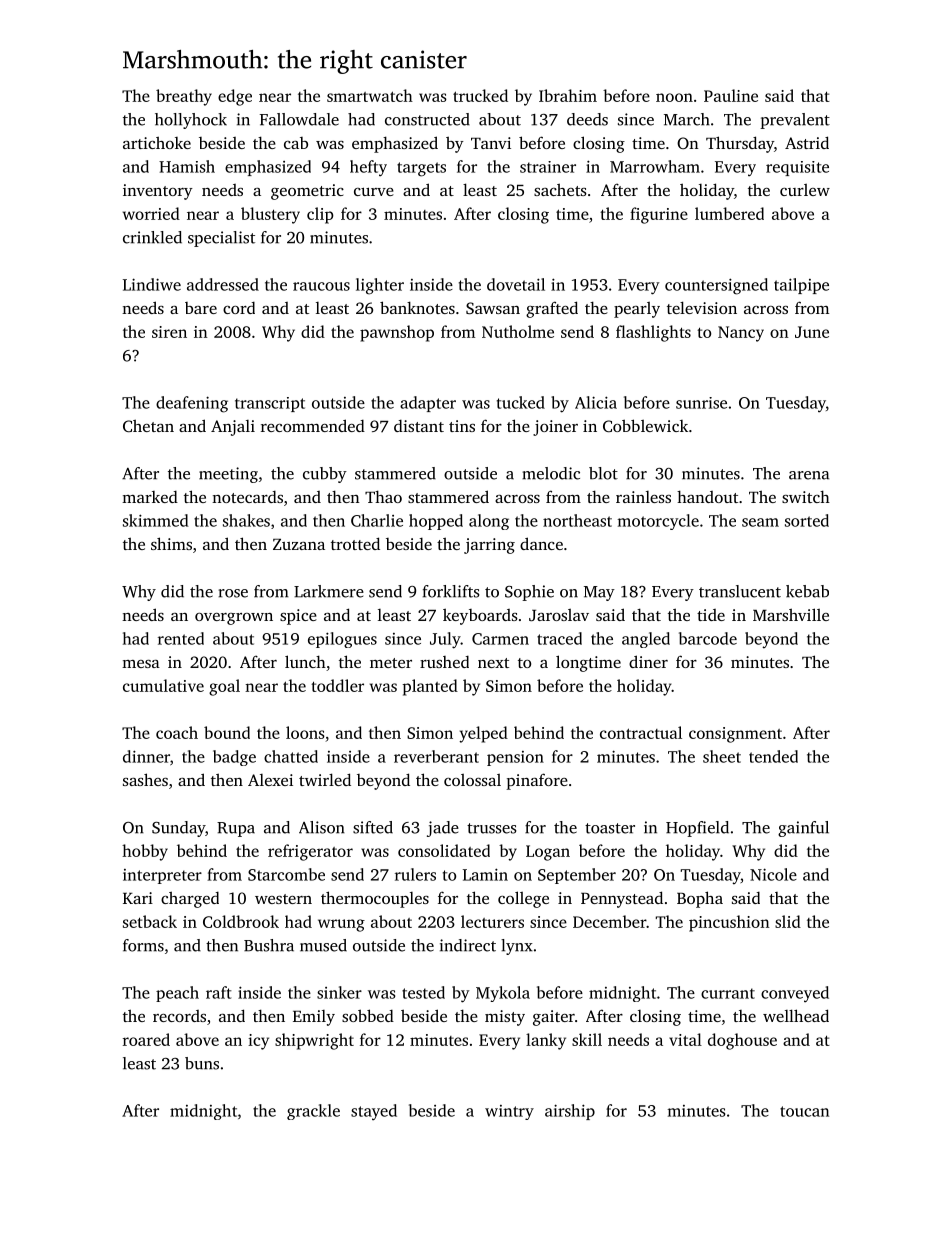 The image size is (952, 1233). Describe the element at coordinates (233, 428) in the document. I see `Anjali` at that location.
